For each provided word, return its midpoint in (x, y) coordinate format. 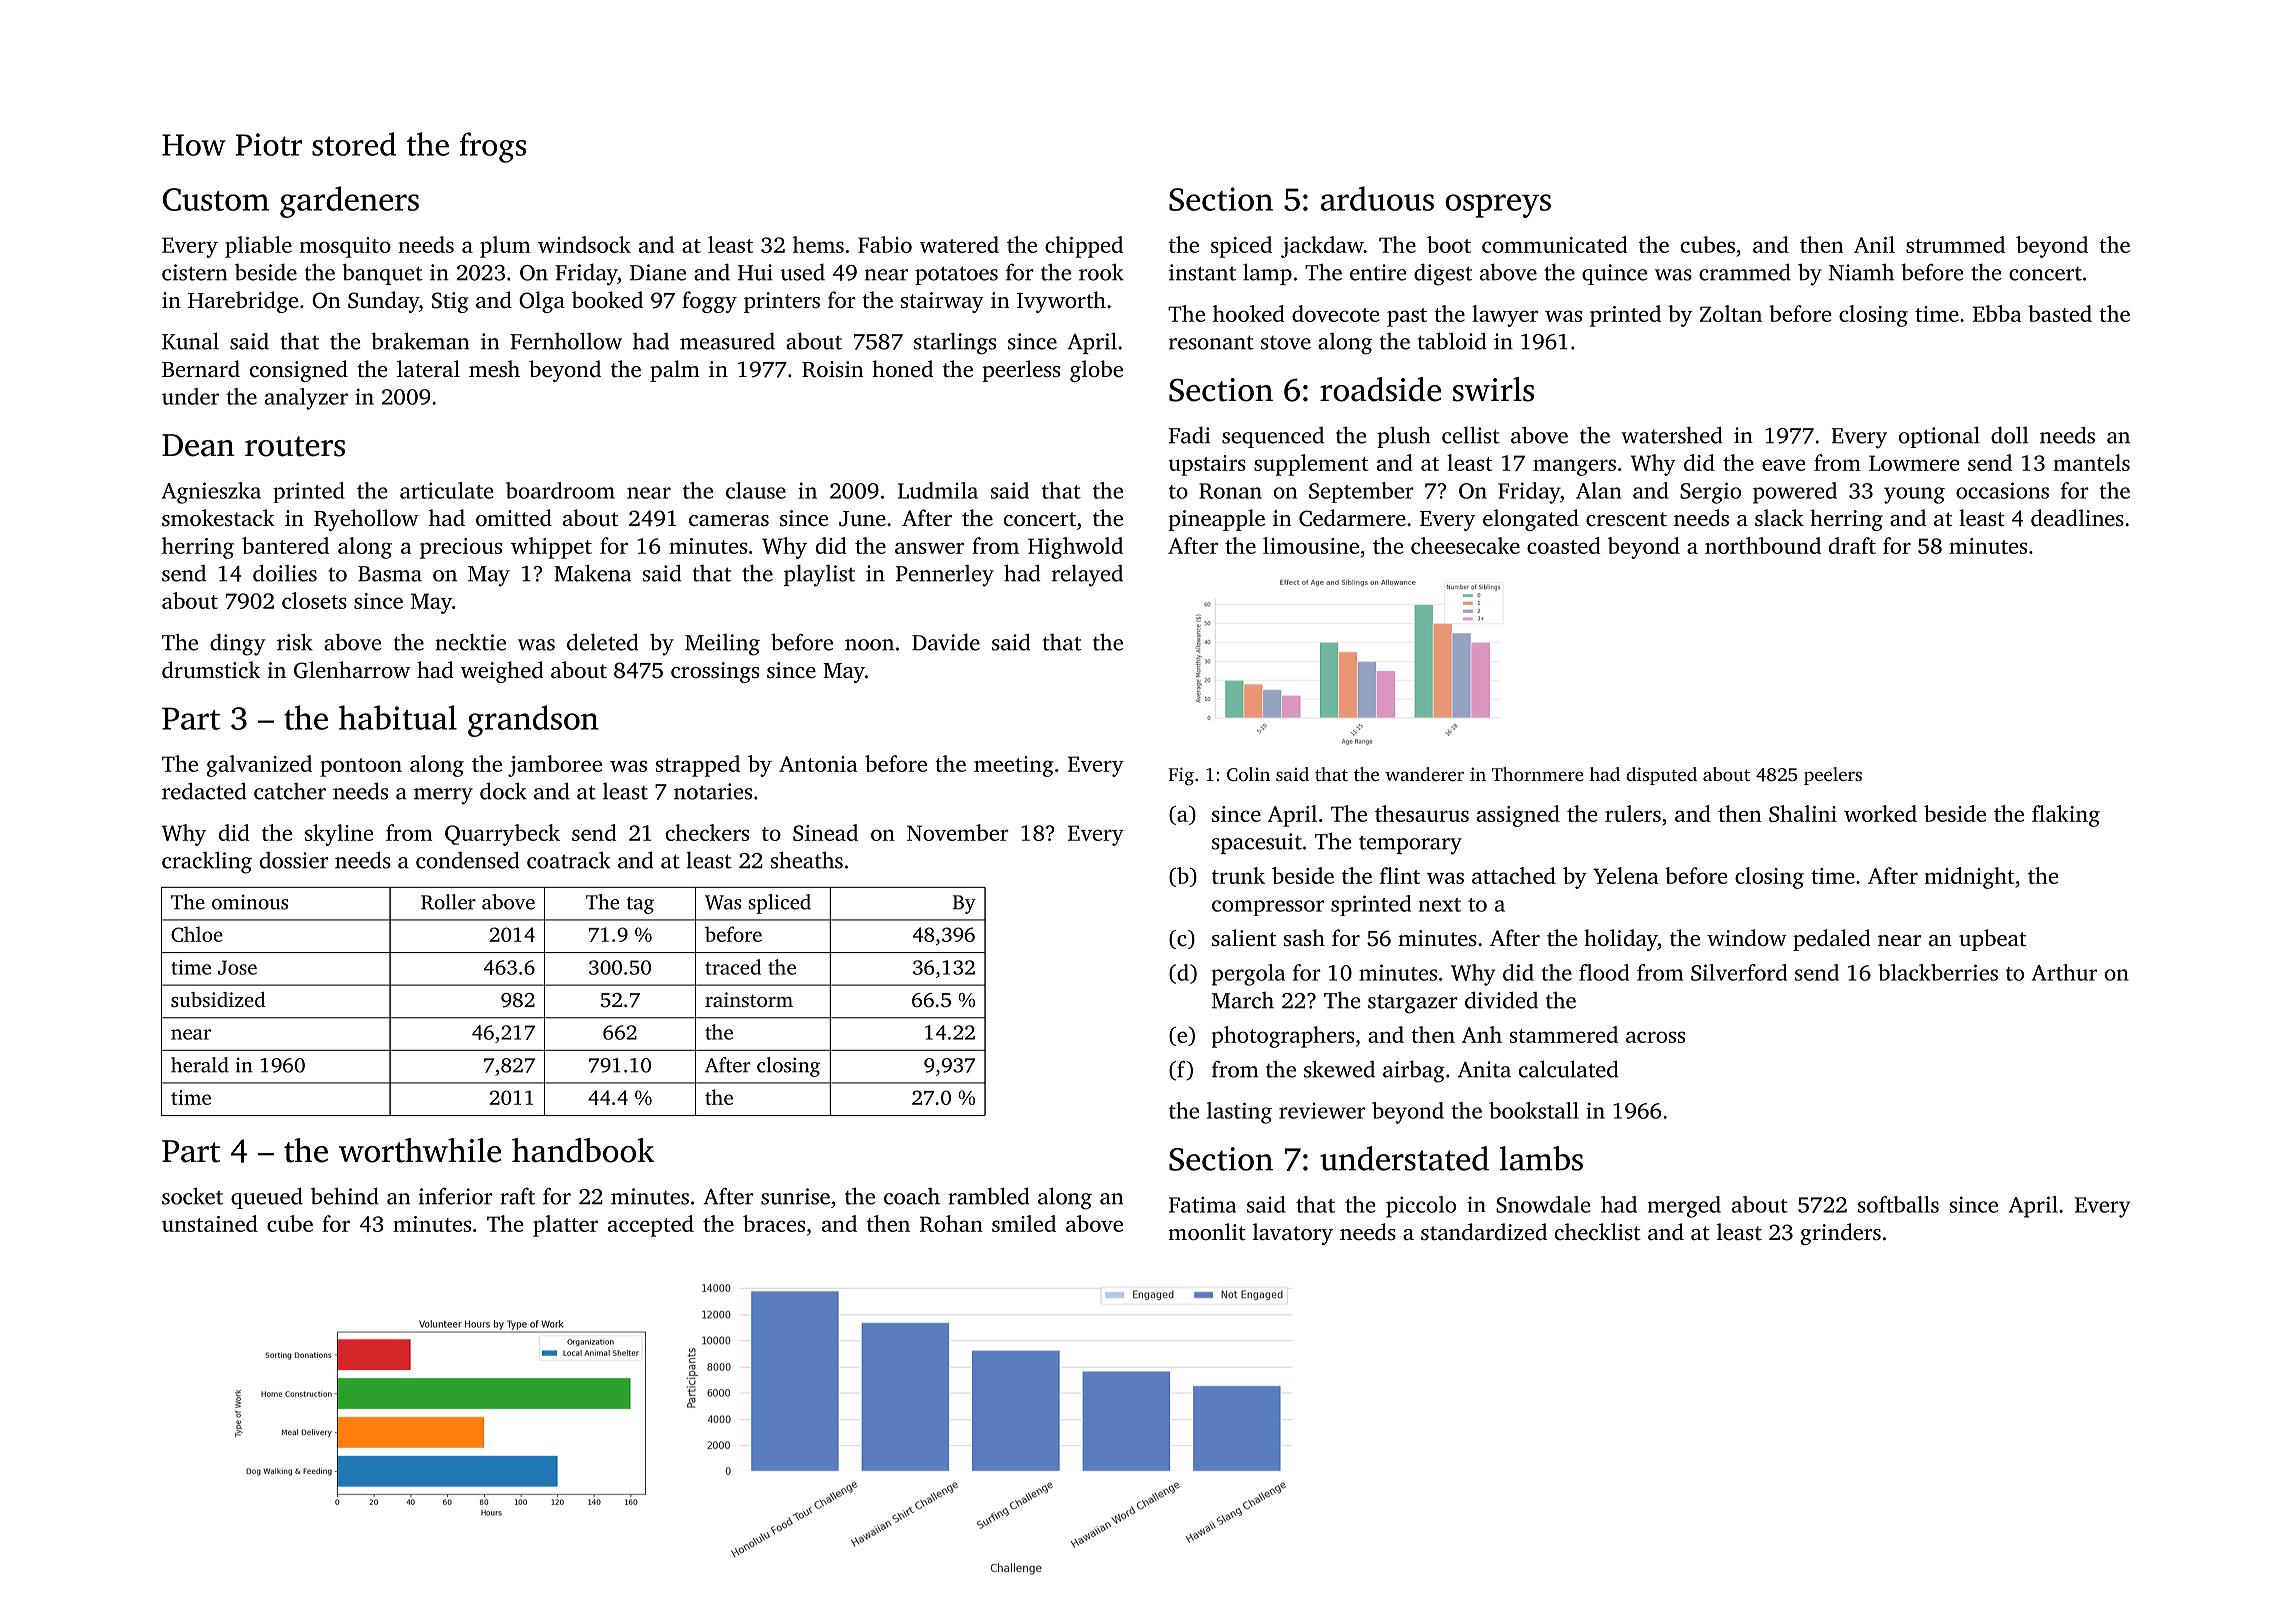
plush (1404, 437)
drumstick (211, 670)
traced (733, 967)
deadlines (2077, 518)
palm (675, 371)
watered (959, 244)
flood (1604, 972)
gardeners (349, 202)
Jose (237, 967)
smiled (1024, 1223)
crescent (1626, 519)
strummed (1955, 244)
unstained (210, 1223)
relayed (1087, 575)
